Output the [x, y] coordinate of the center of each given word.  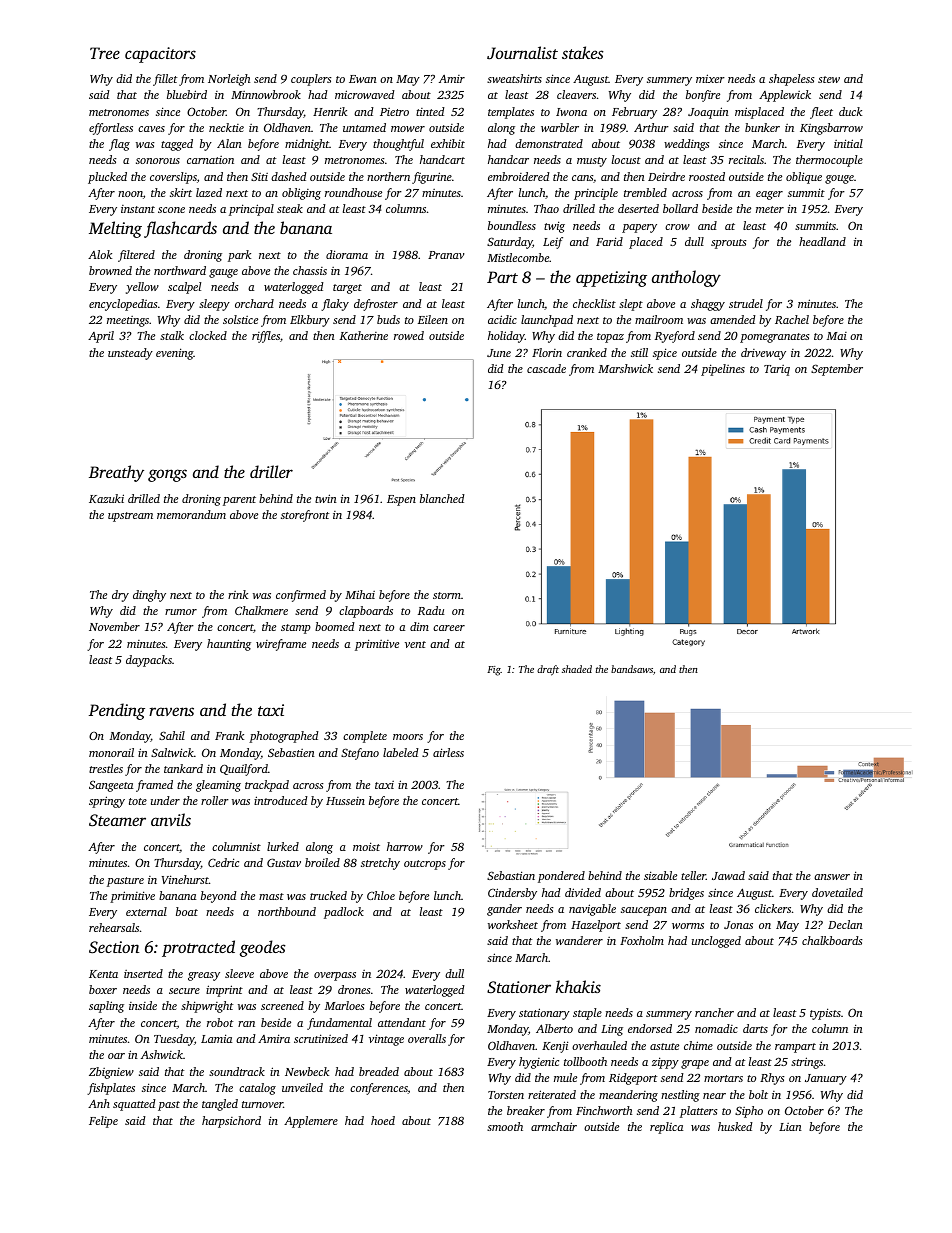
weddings [687, 145]
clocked [208, 335]
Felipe [103, 1122]
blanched [442, 498]
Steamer [117, 820]
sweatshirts [514, 78]
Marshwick [625, 368]
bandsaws [632, 669]
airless [448, 752]
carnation [210, 160]
